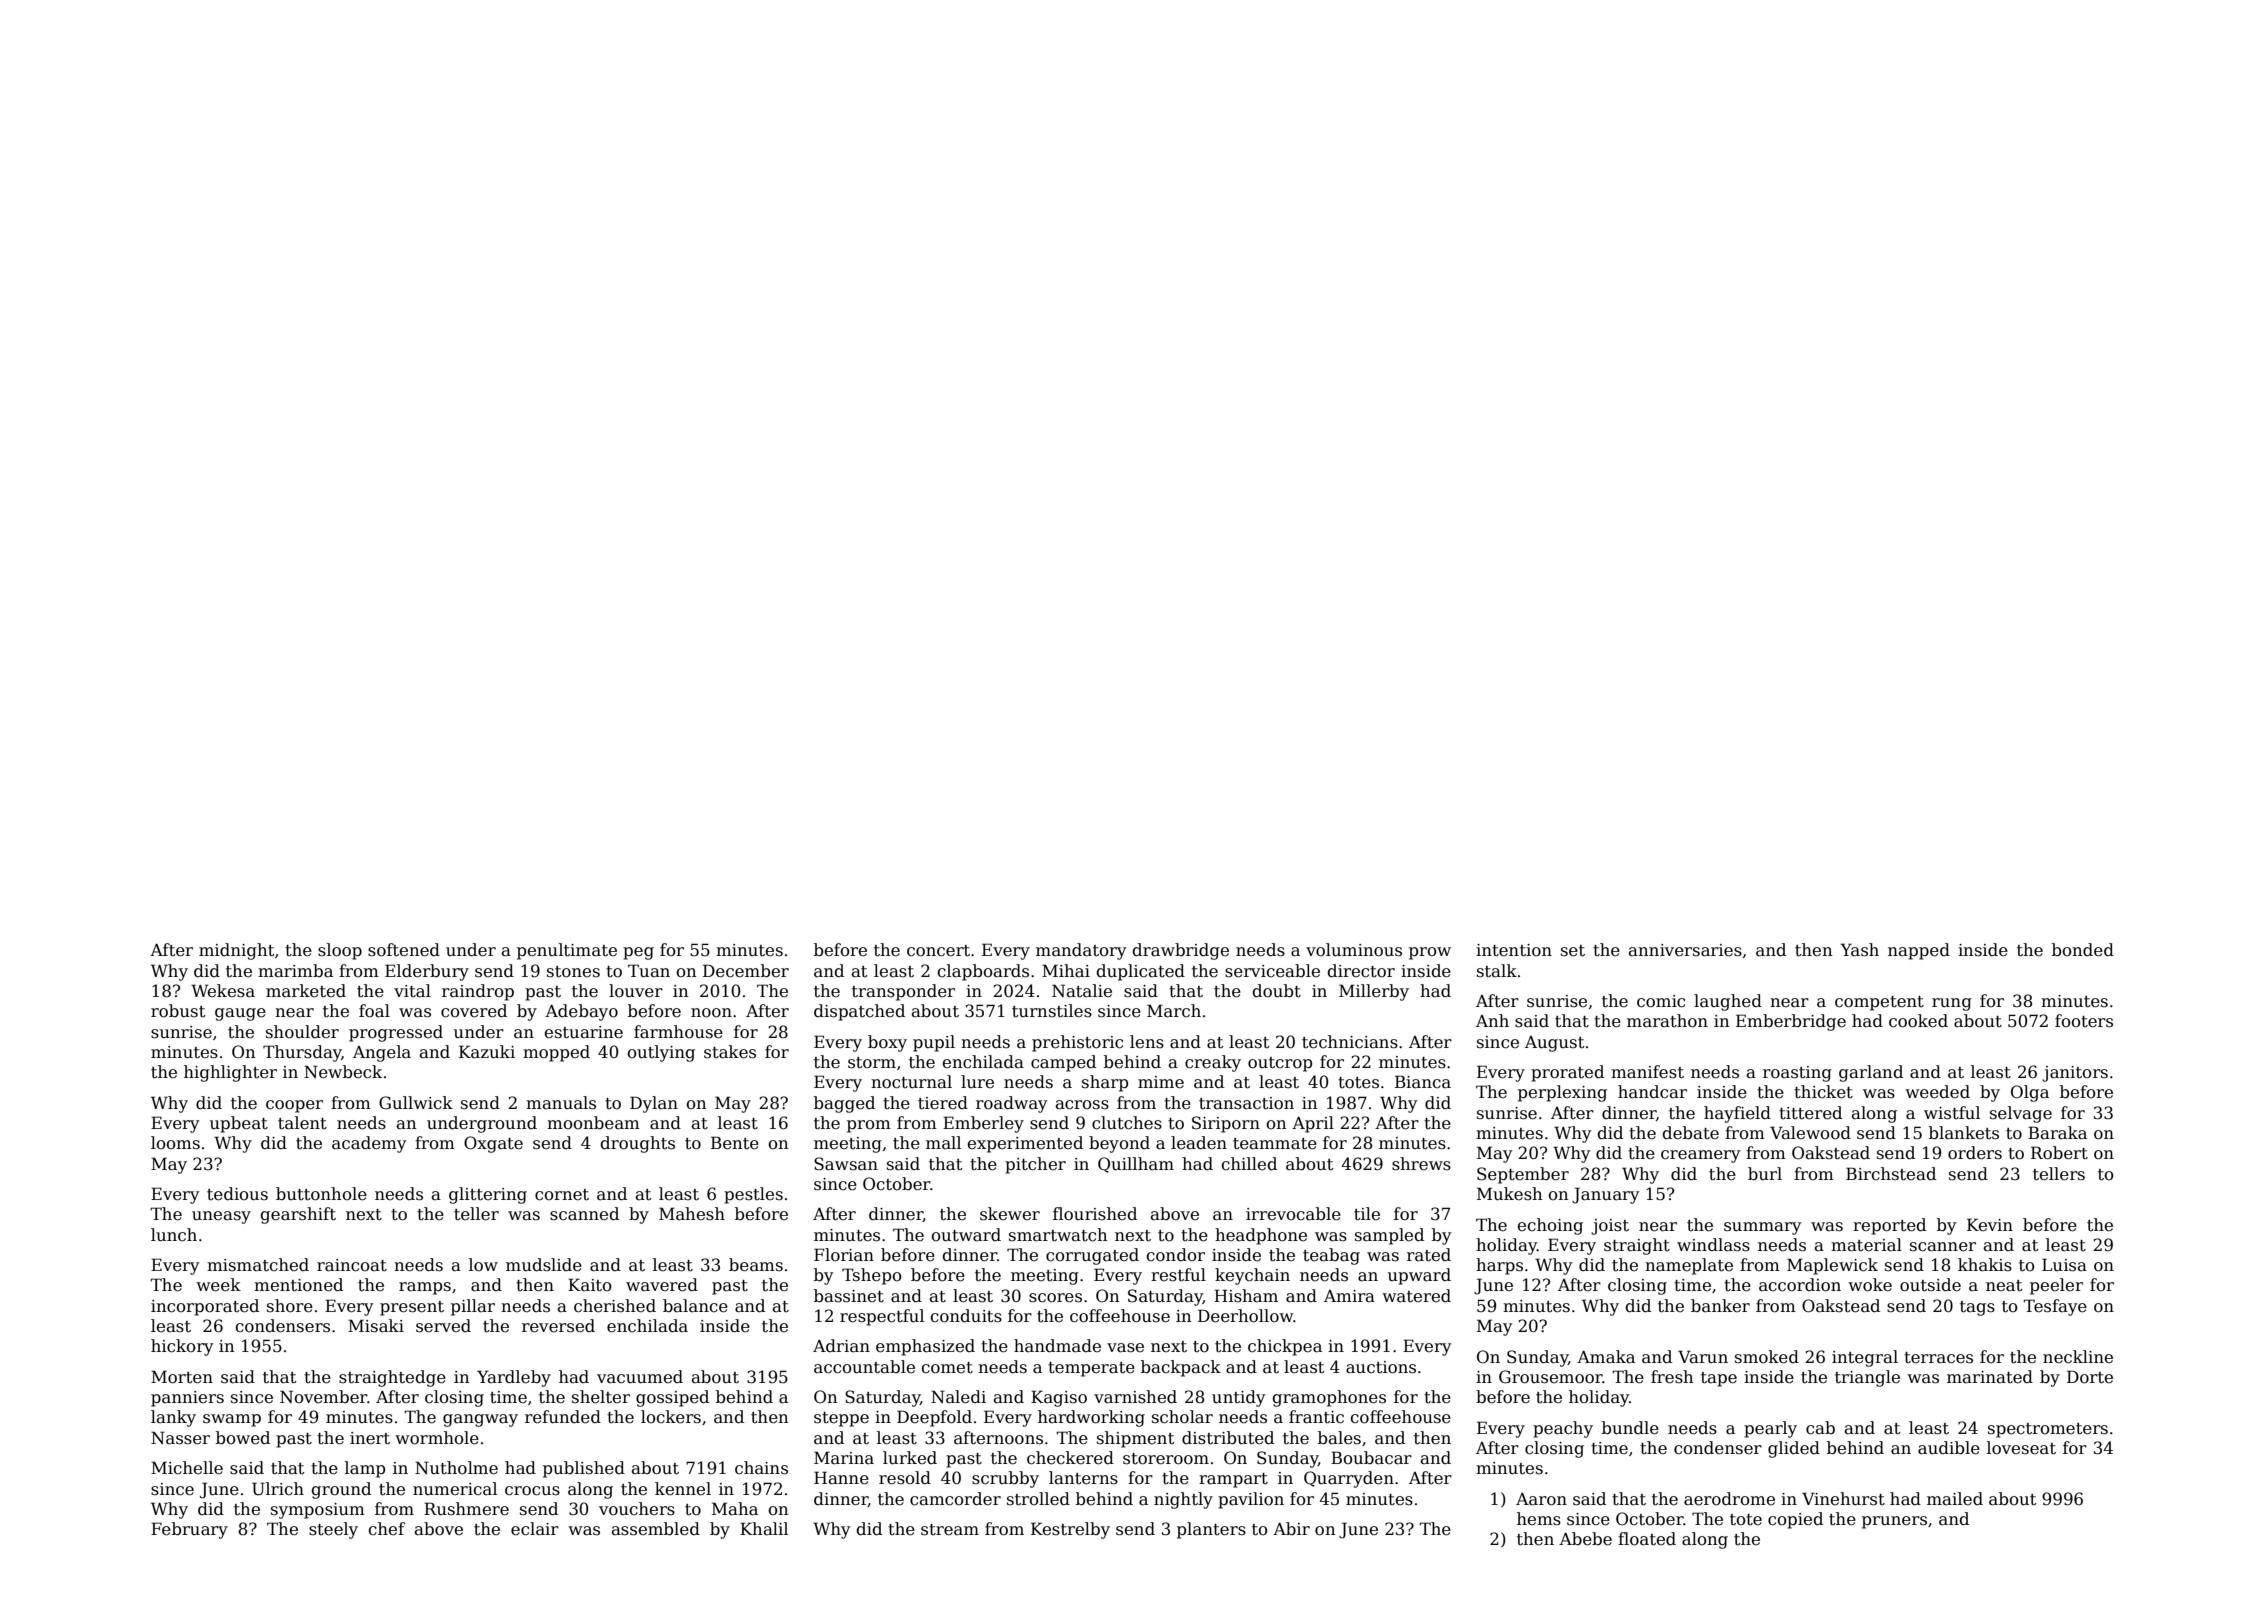 This page has width=2265, height=1602. Describe the element at coordinates (480, 1420) in the page. I see `gangway` at that location.
